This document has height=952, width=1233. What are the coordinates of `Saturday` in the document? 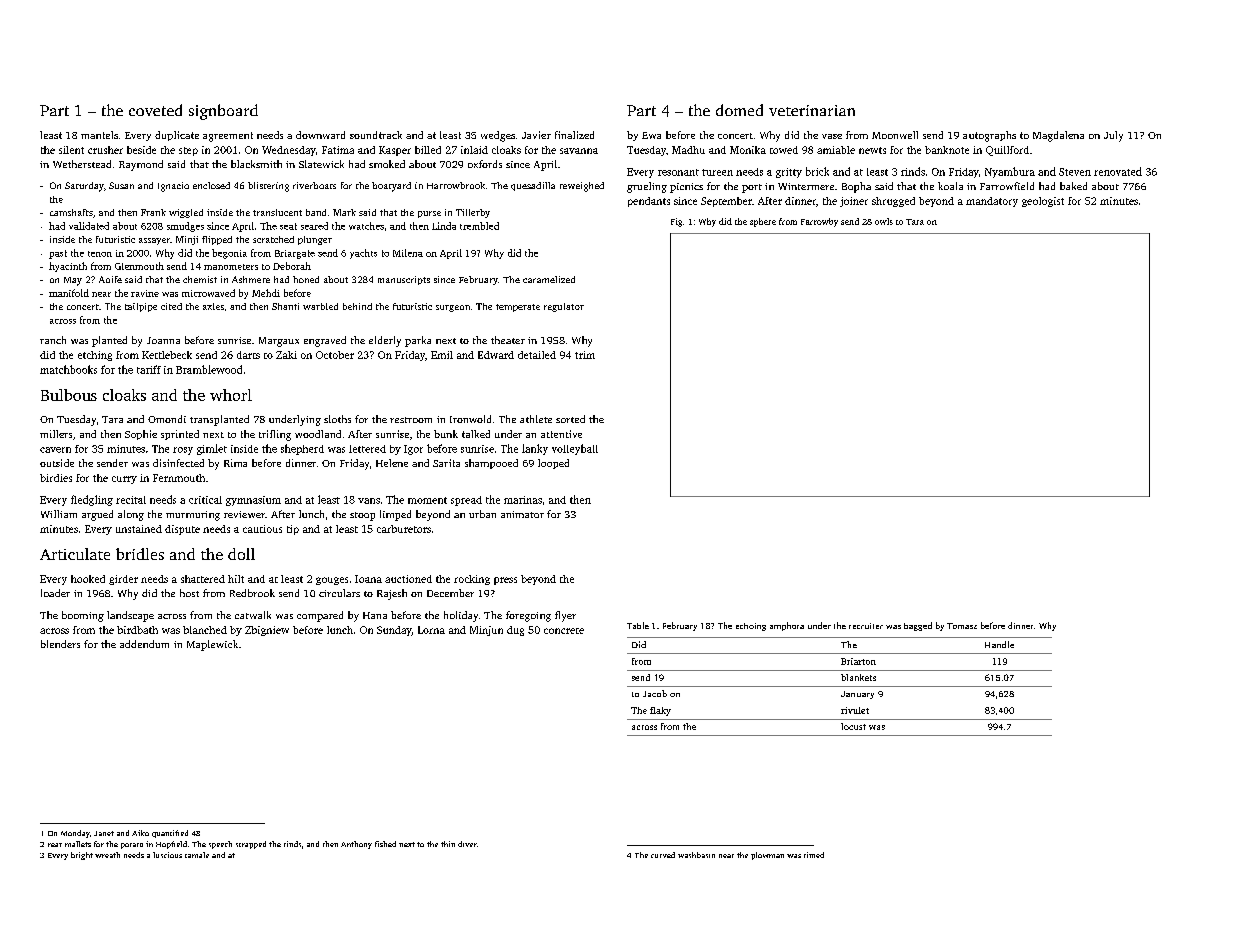 It's located at (84, 187).
